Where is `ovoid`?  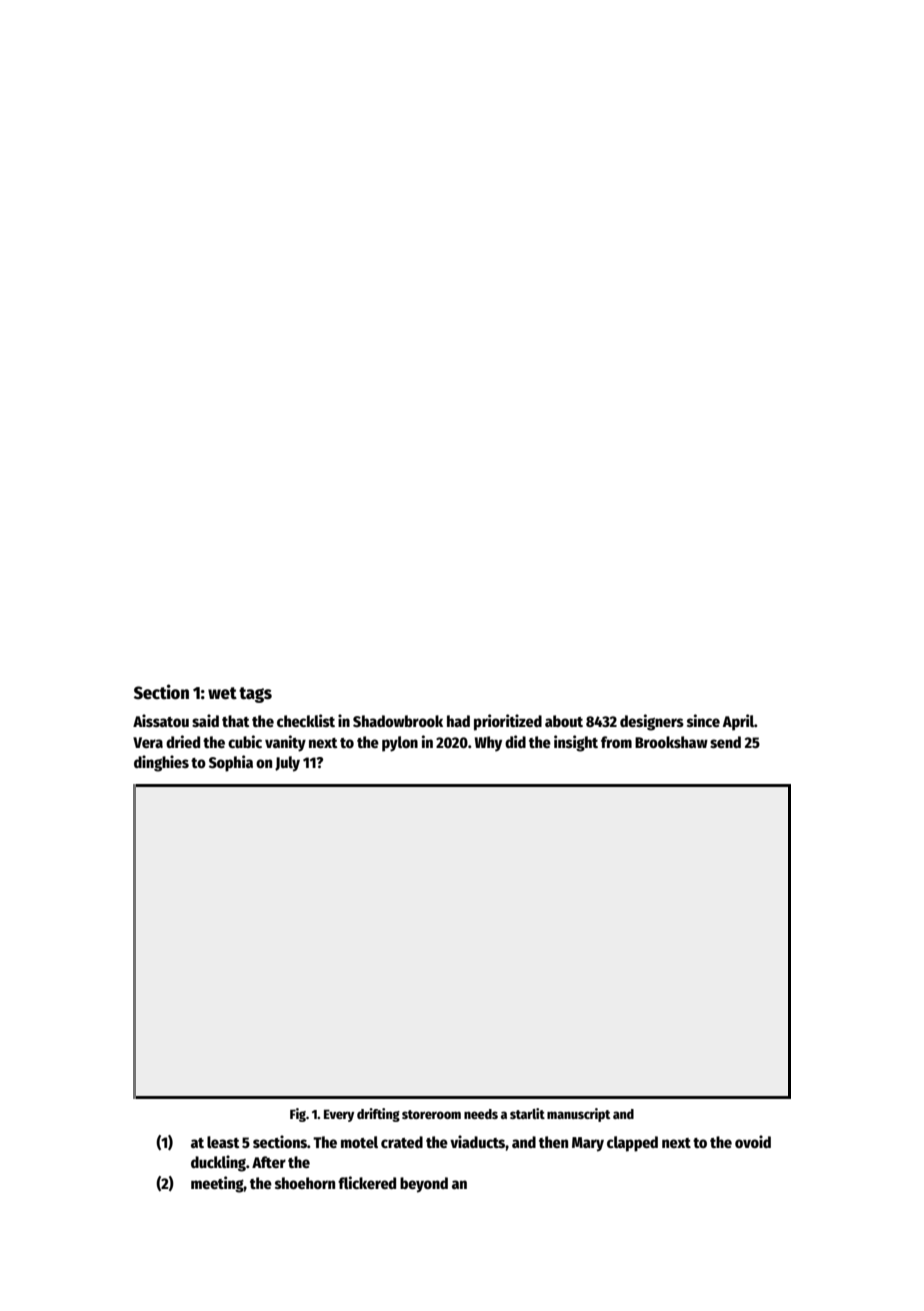 ovoid is located at coordinates (753, 1141).
